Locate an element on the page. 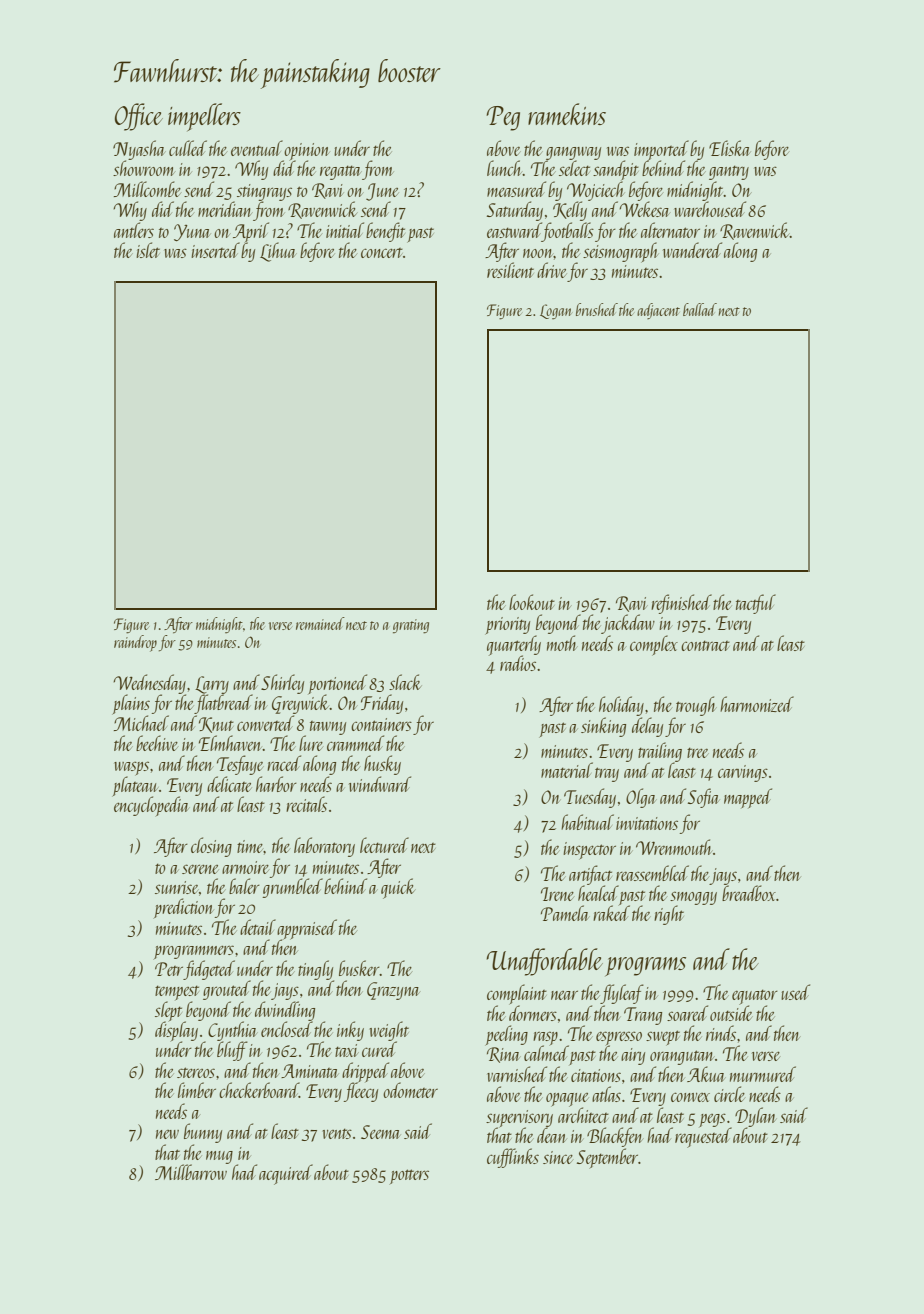  ramekins is located at coordinates (567, 114).
